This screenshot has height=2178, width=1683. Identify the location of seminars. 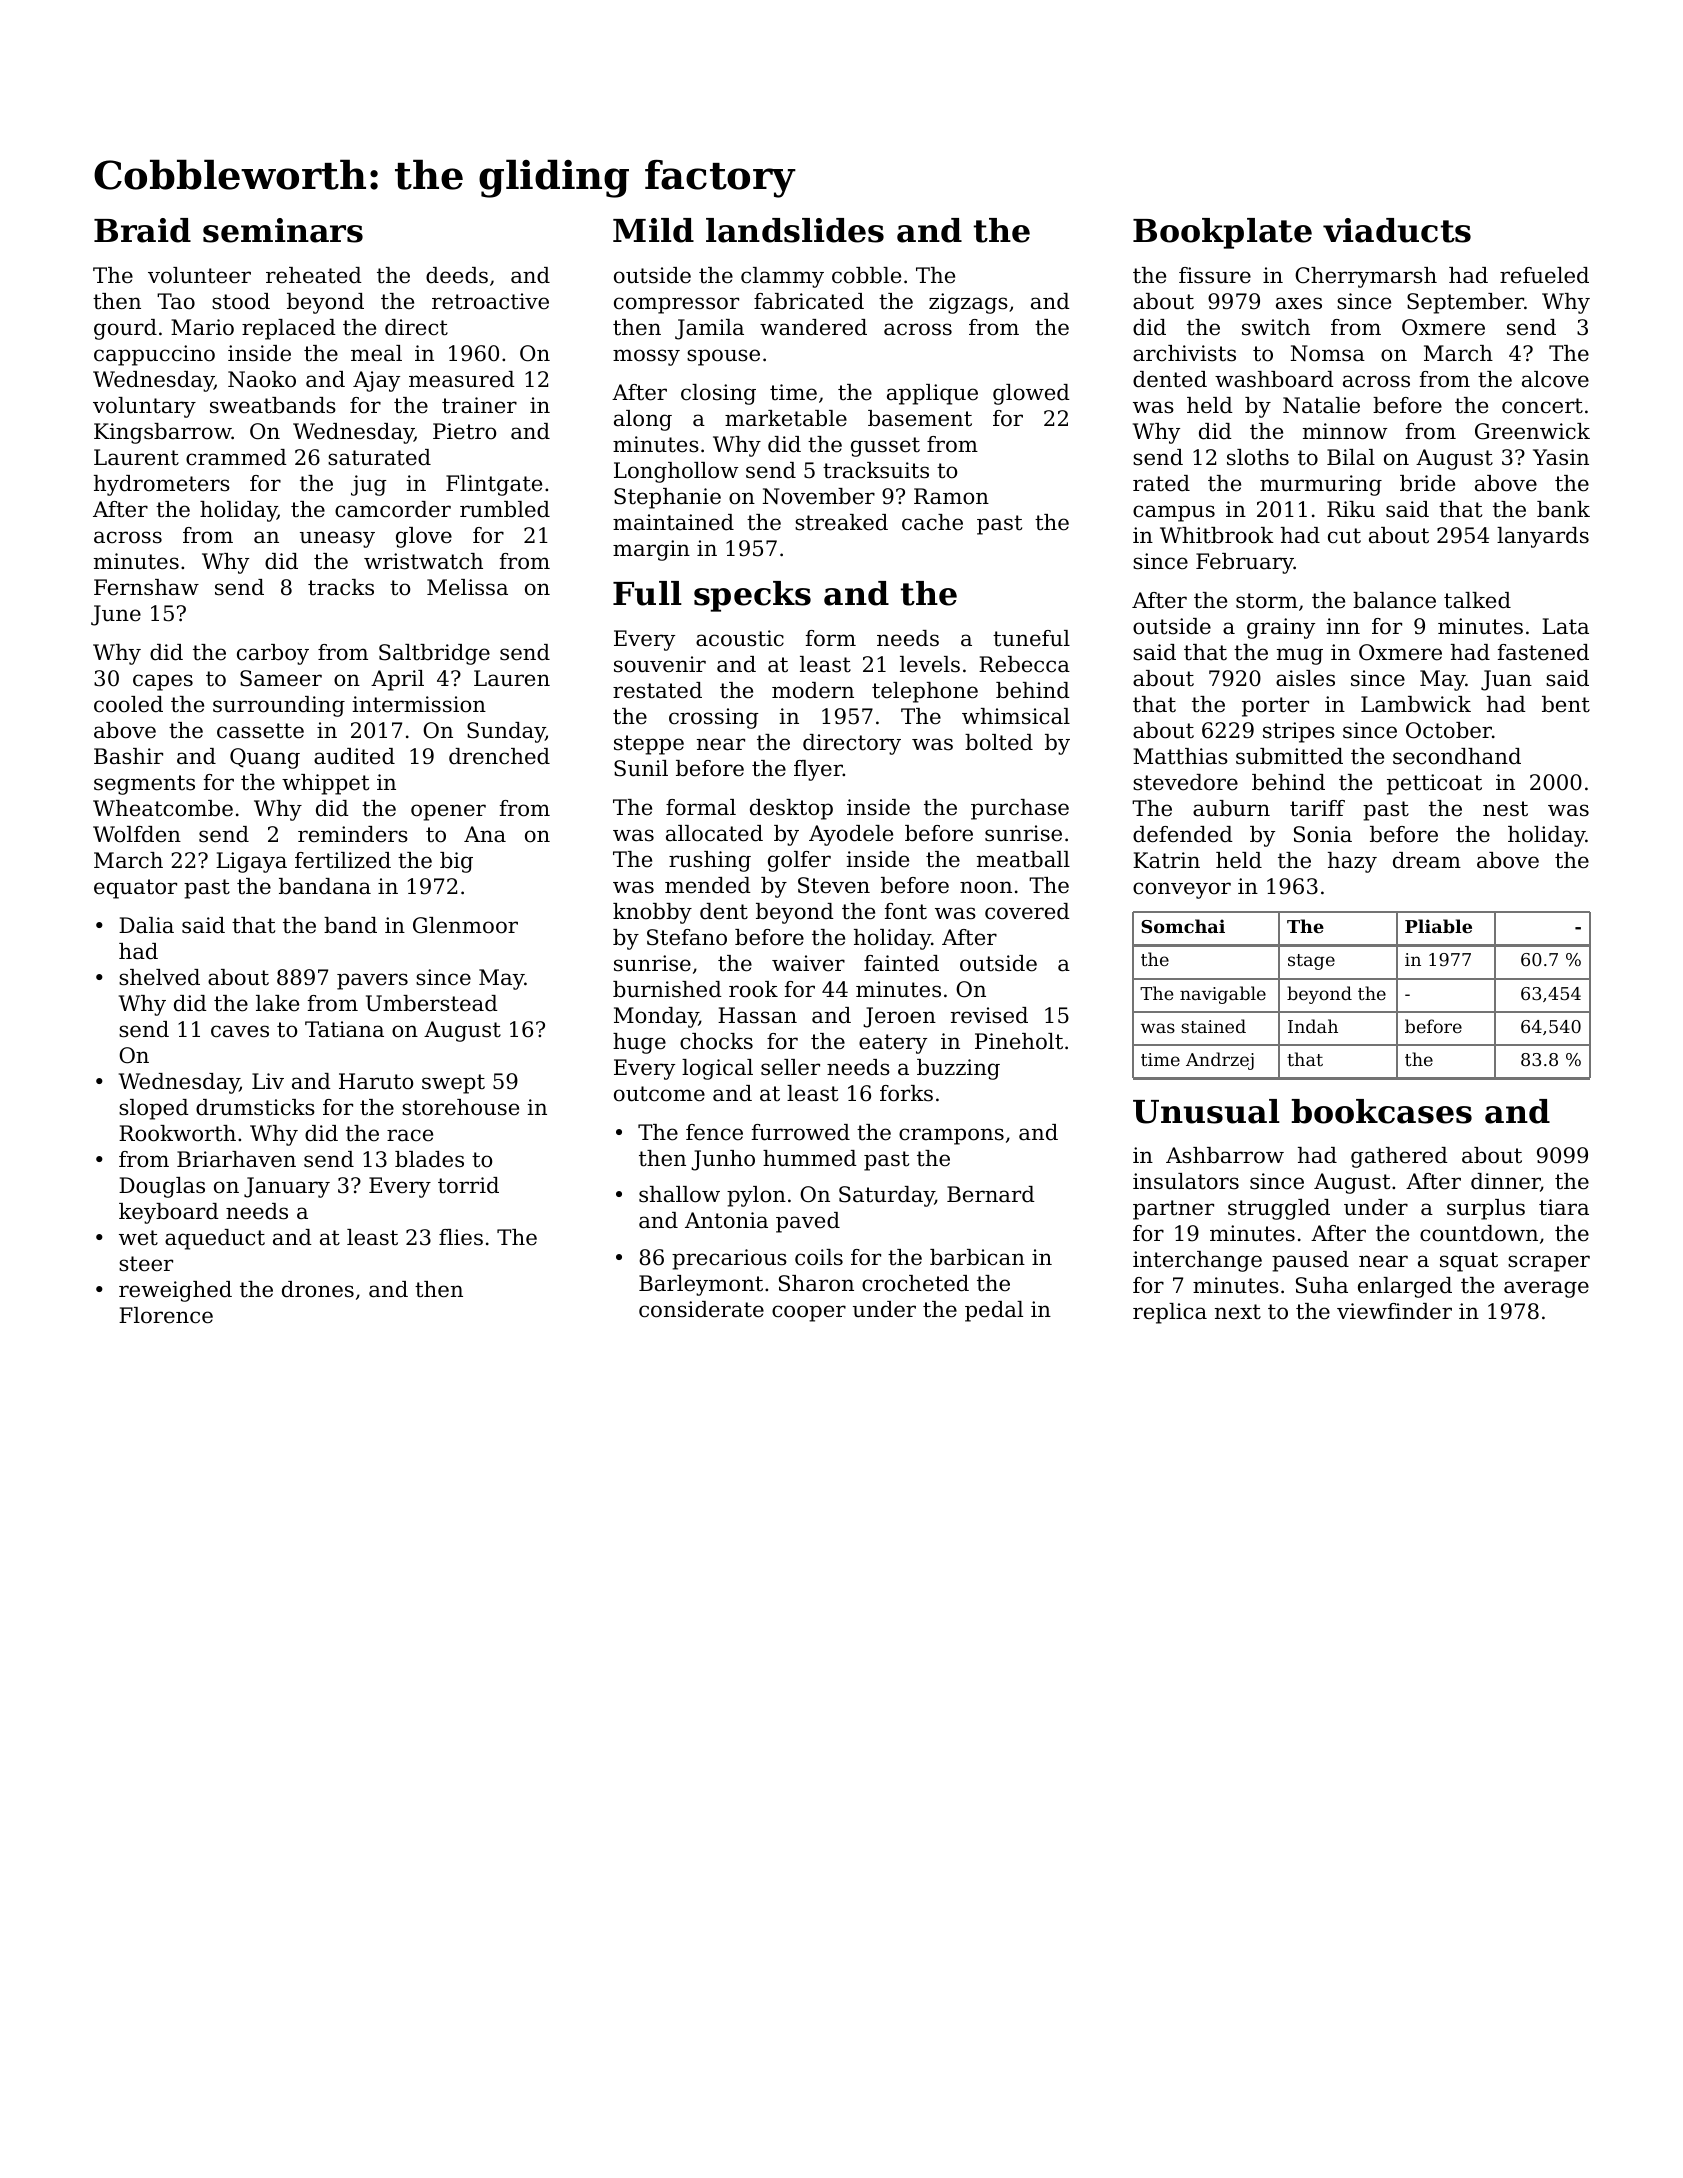
(283, 230).
